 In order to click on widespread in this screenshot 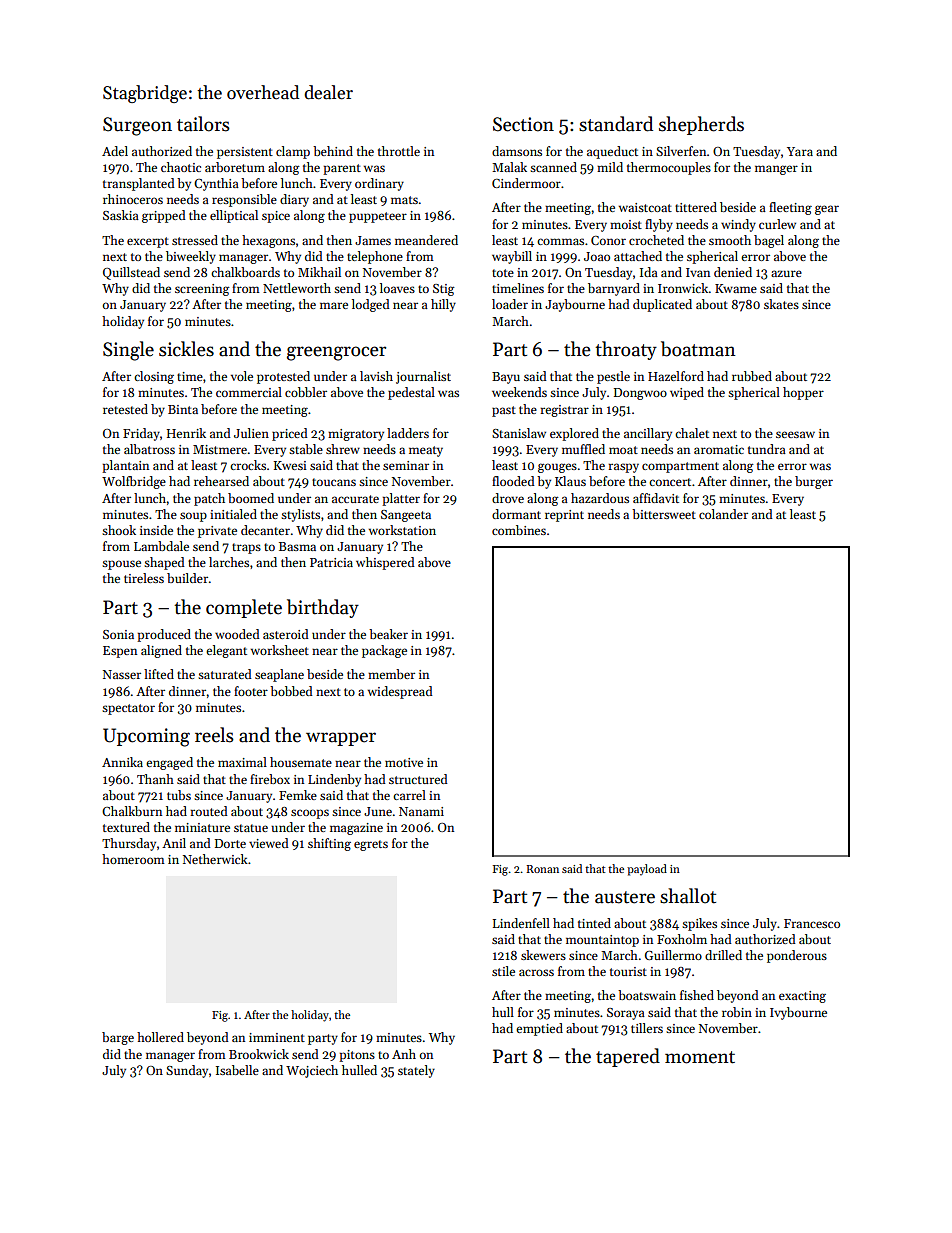, I will do `click(400, 692)`.
